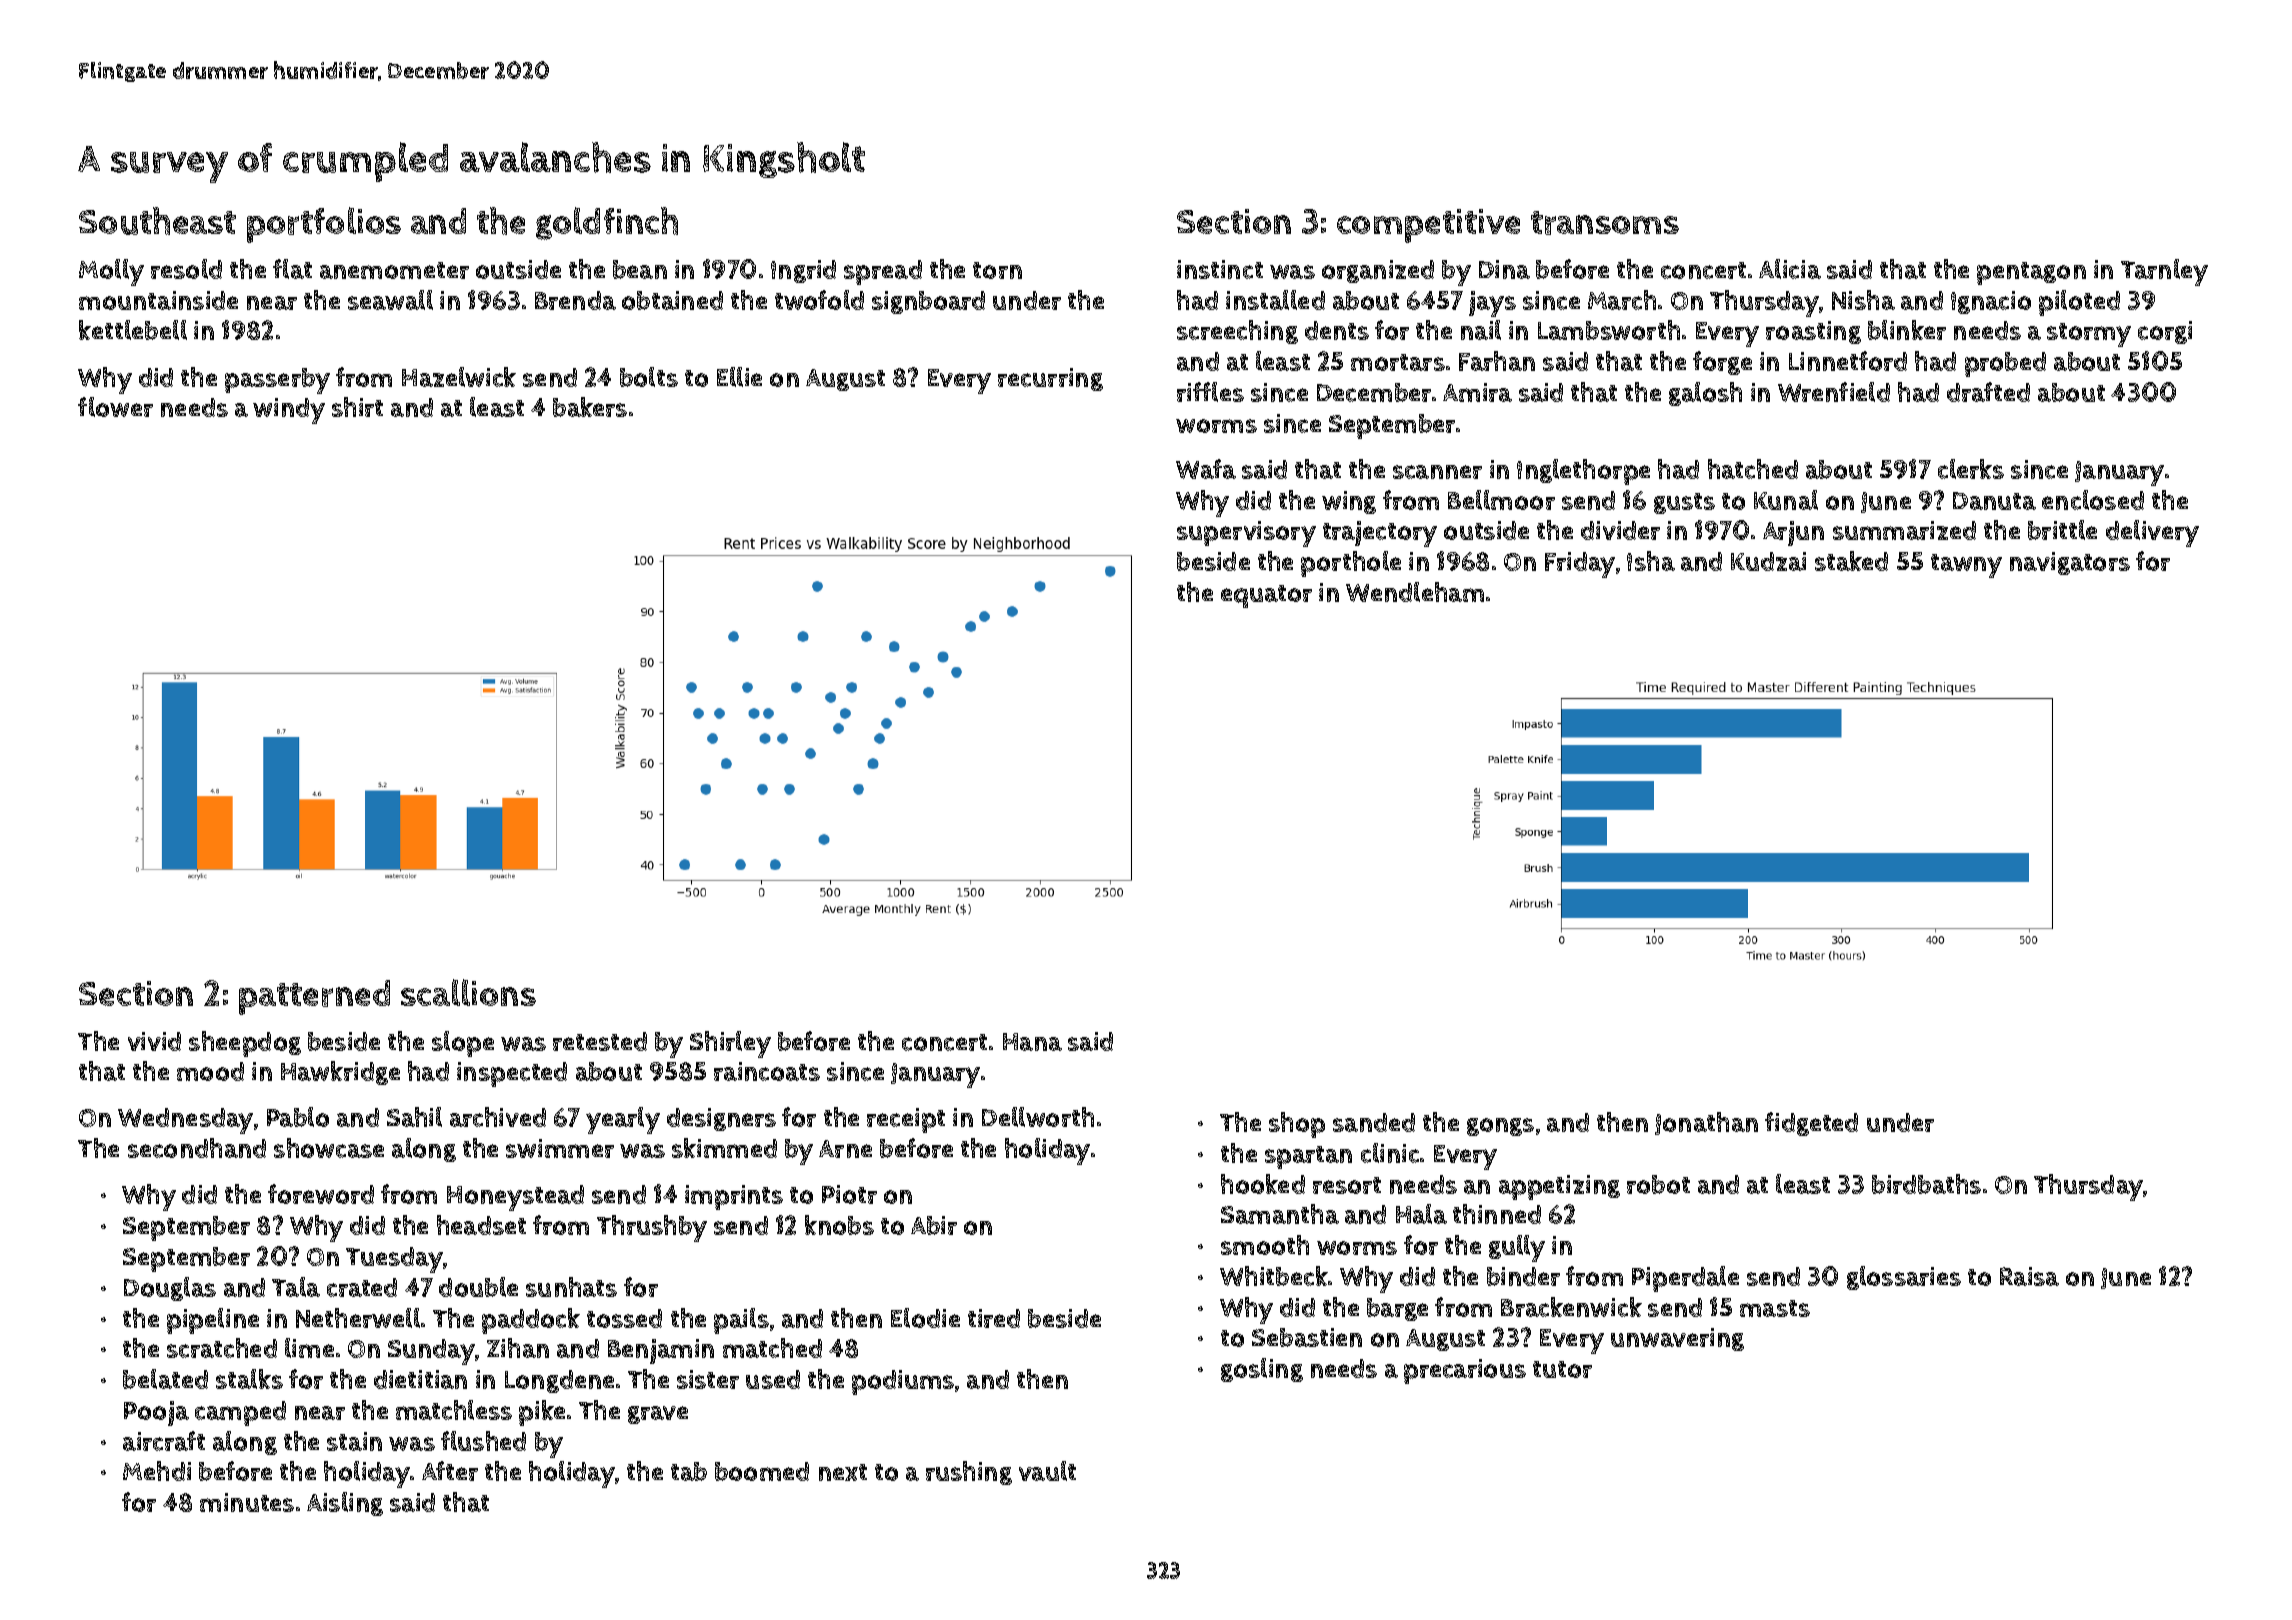 Image resolution: width=2292 pixels, height=1620 pixels. Describe the element at coordinates (1032, 1042) in the document. I see `Hana` at that location.
